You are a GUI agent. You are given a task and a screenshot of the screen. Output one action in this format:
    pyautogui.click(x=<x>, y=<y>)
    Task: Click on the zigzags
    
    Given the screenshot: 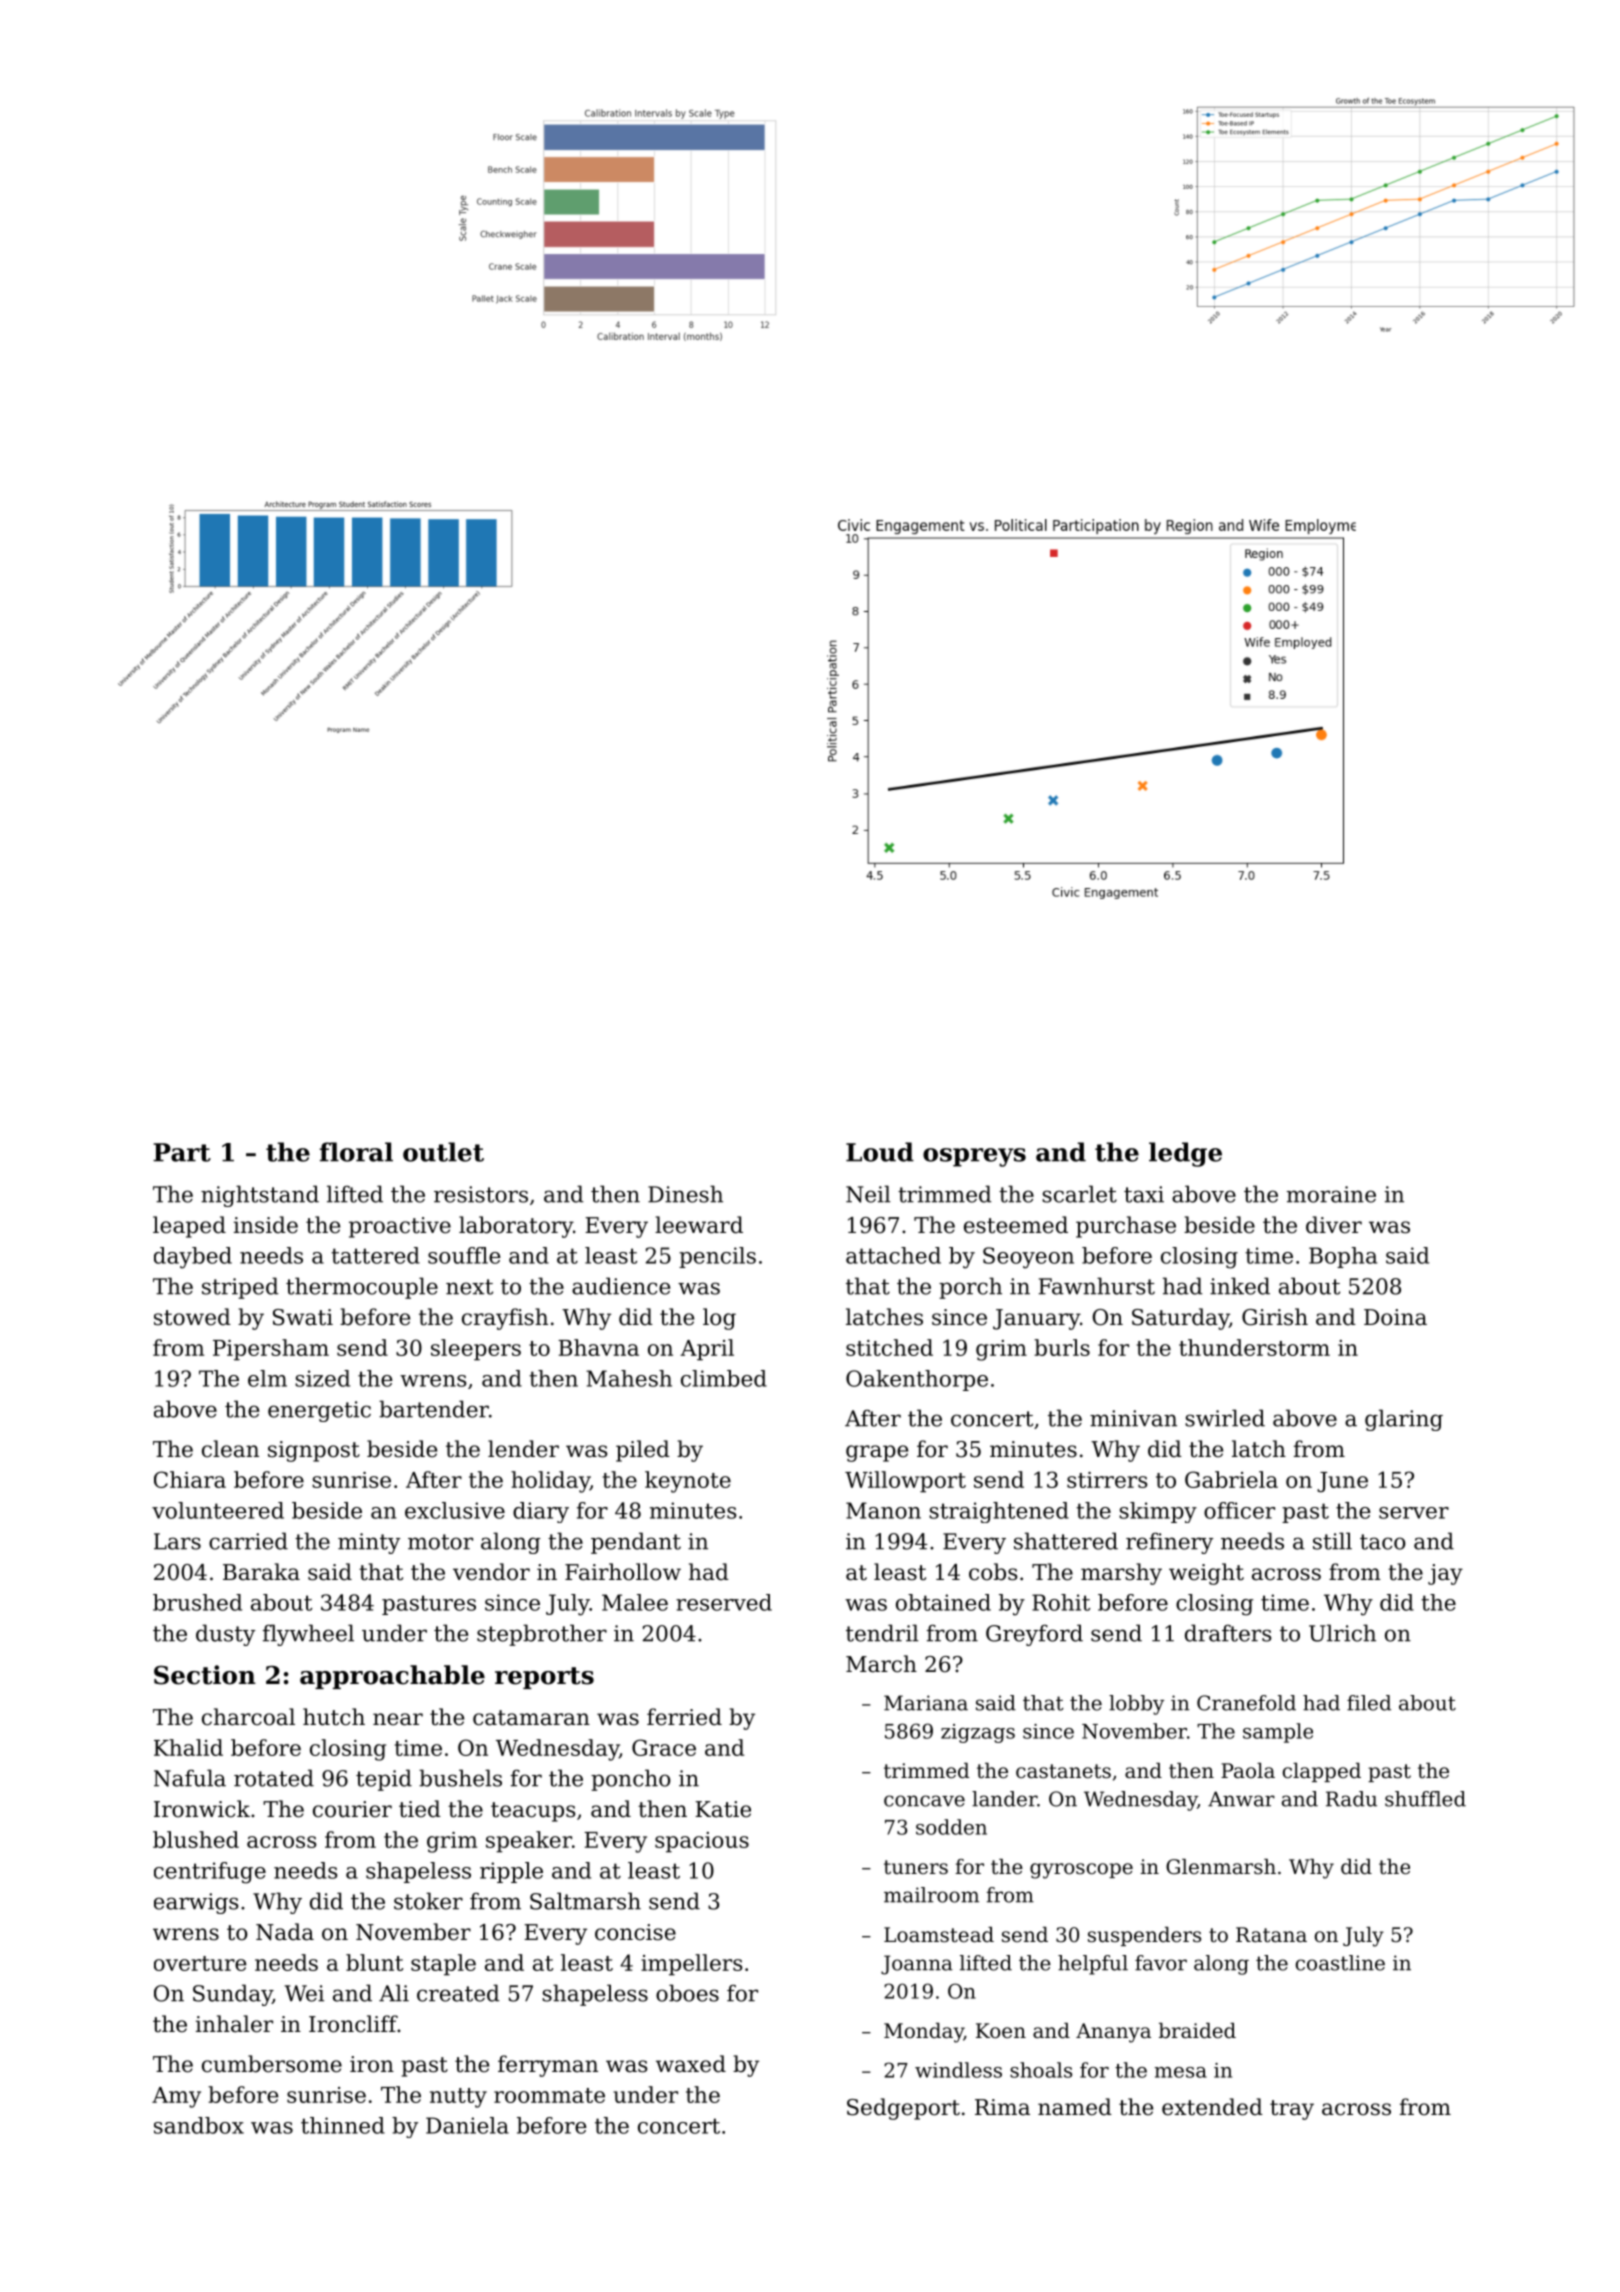 What is the action you would take?
    pyautogui.click(x=978, y=1733)
